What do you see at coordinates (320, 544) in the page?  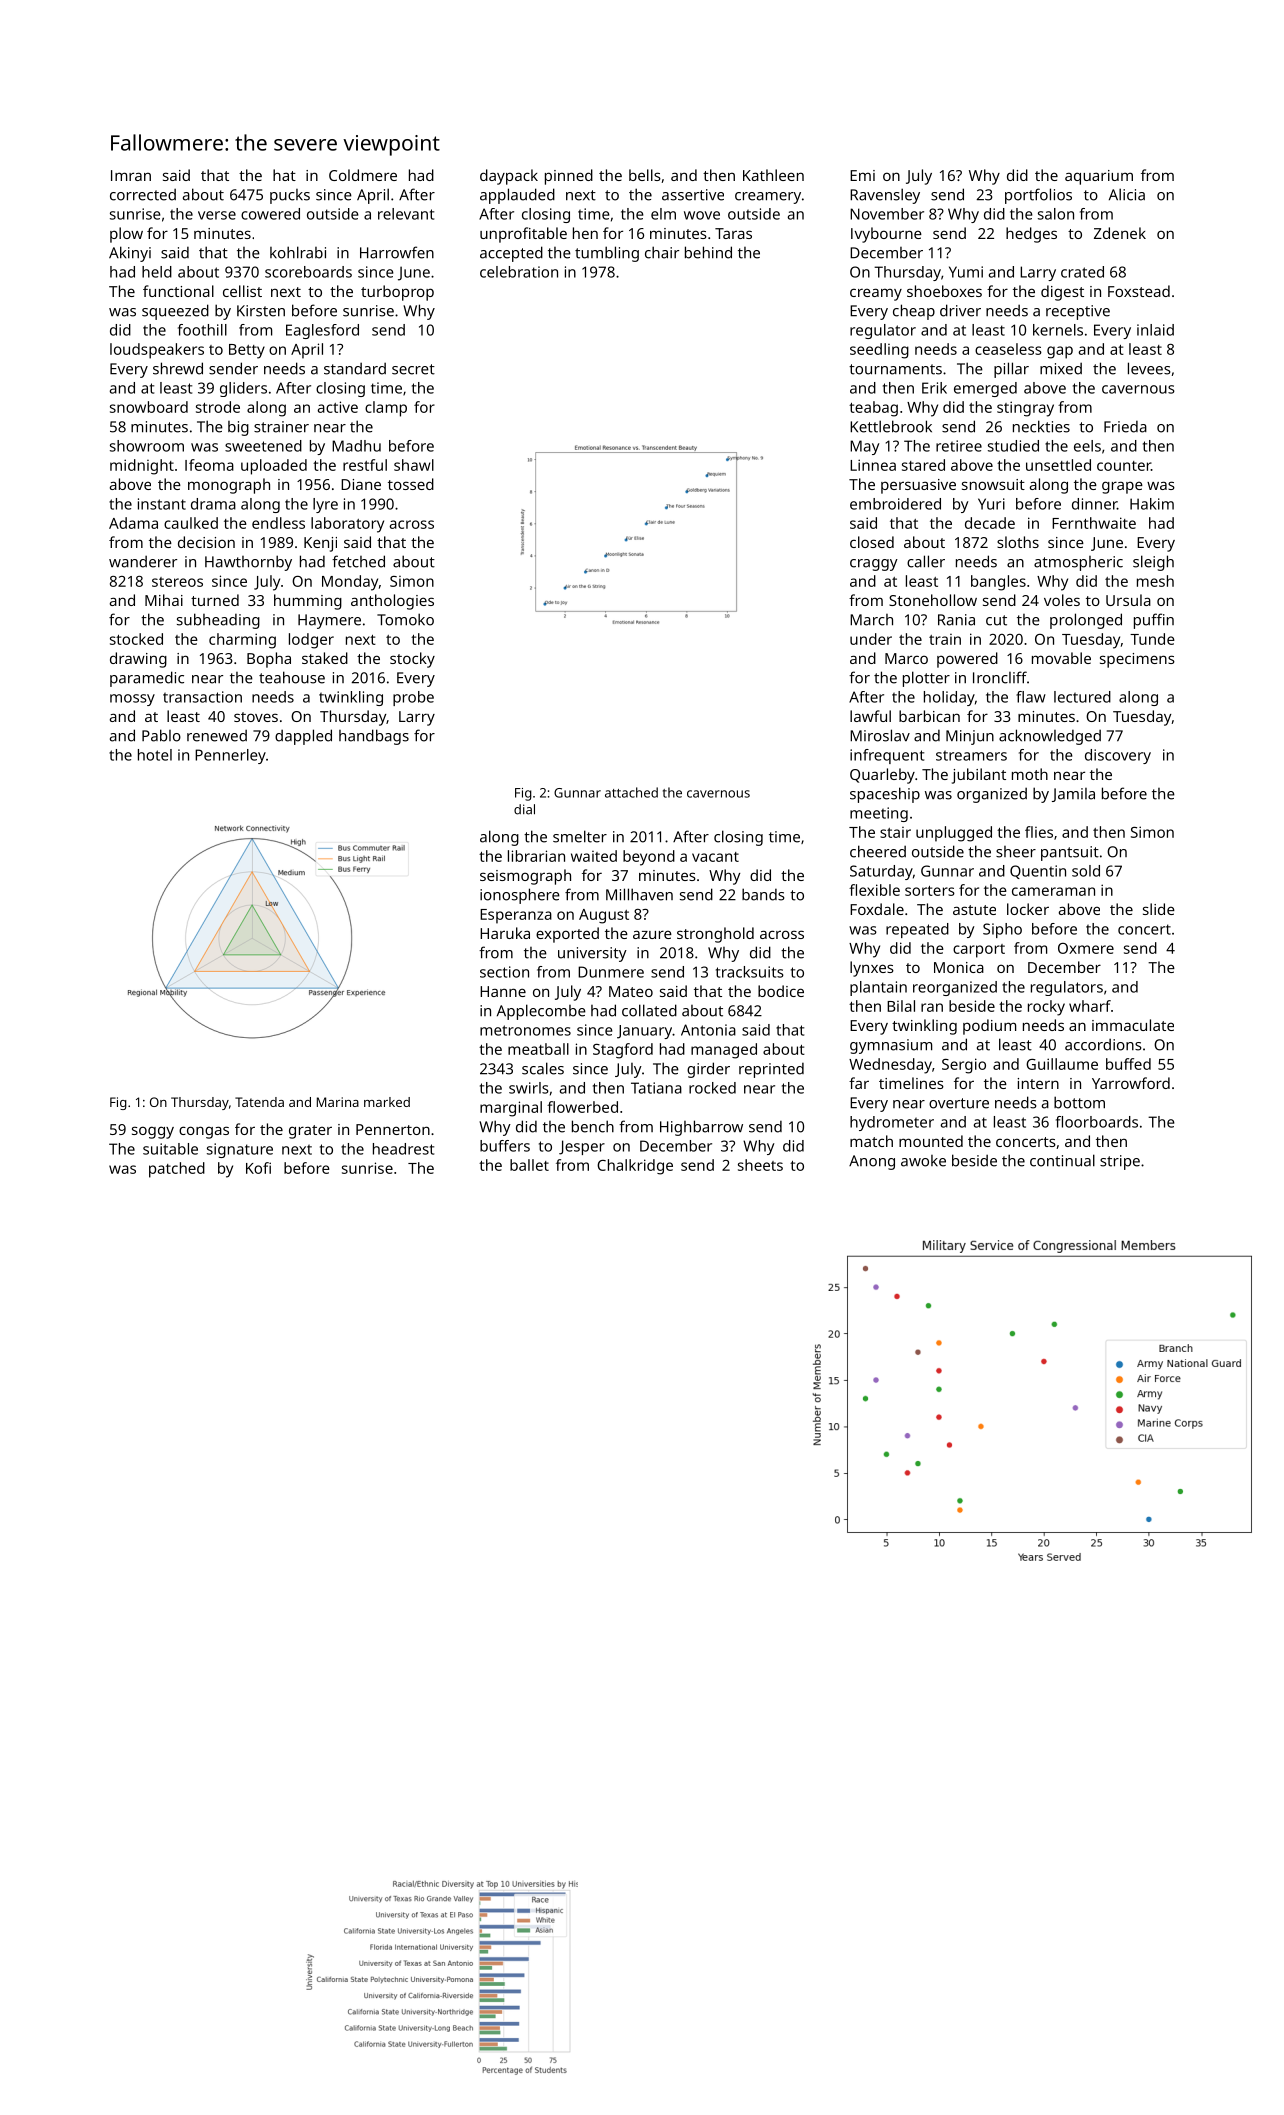 I see `Kenji` at bounding box center [320, 544].
